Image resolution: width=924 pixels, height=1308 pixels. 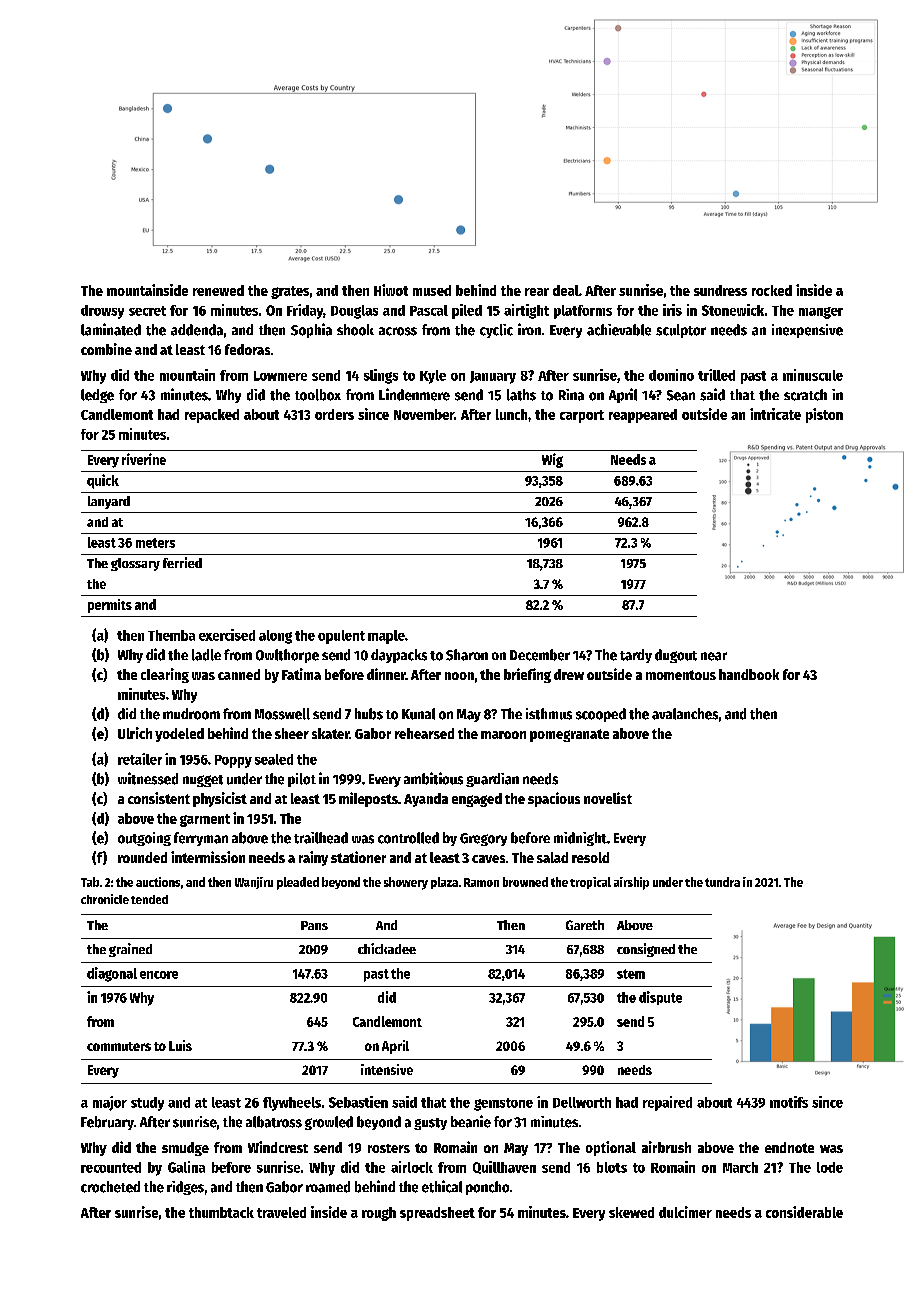 I want to click on handbook, so click(x=749, y=674).
